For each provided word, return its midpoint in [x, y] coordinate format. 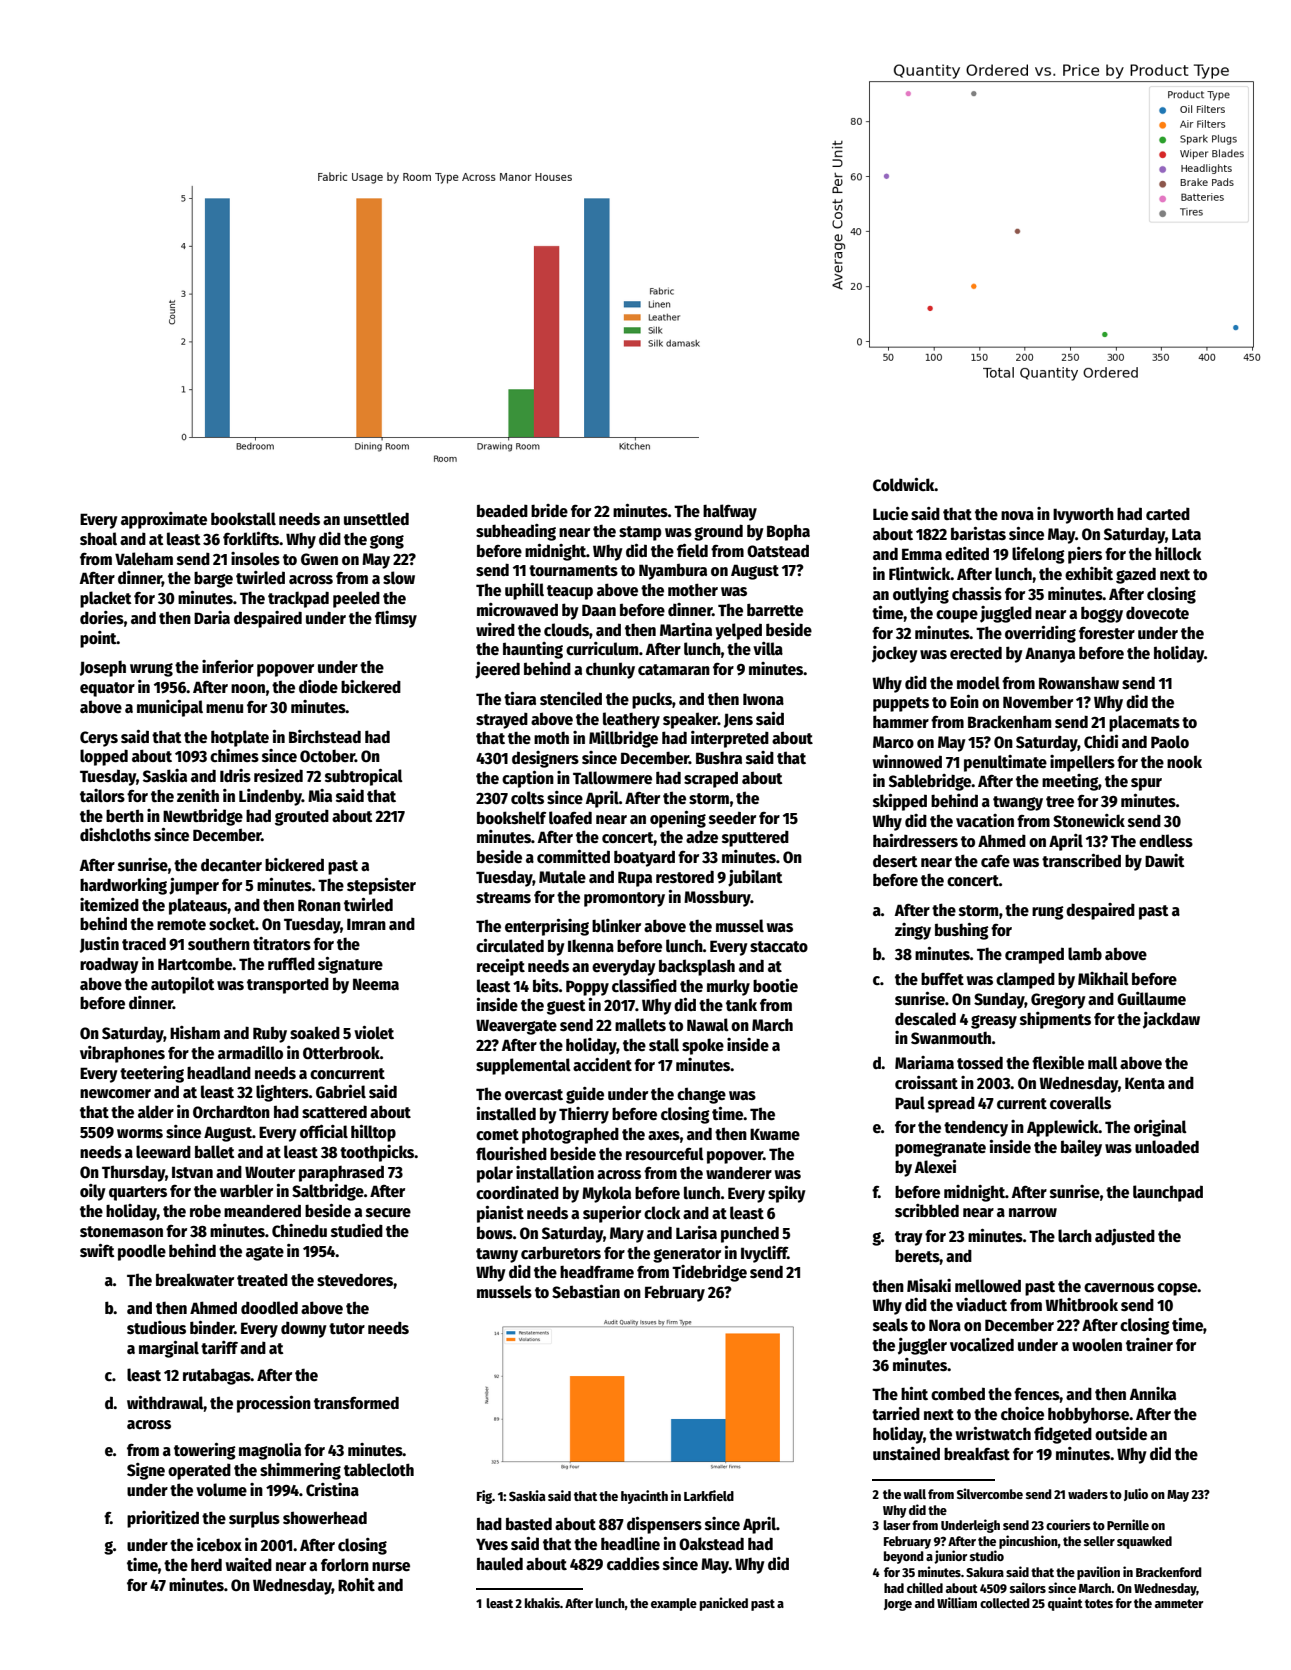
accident [602, 1064]
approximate [164, 520]
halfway [730, 512]
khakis [542, 1602]
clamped [1025, 980]
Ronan [319, 905]
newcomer [115, 1093]
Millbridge [623, 739]
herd [206, 1564]
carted [1168, 514]
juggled [1006, 614]
